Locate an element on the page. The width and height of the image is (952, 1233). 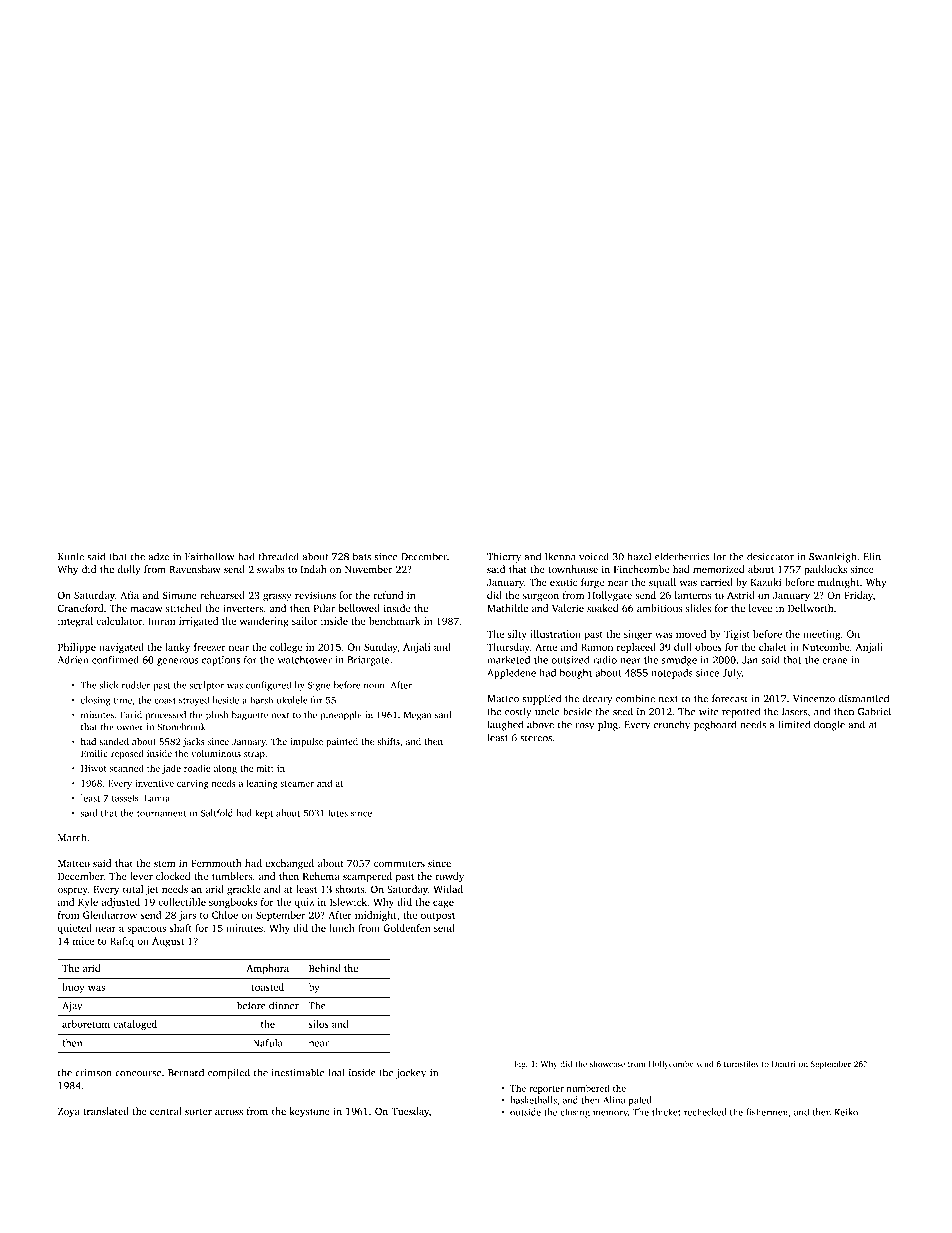
cage is located at coordinates (443, 904).
